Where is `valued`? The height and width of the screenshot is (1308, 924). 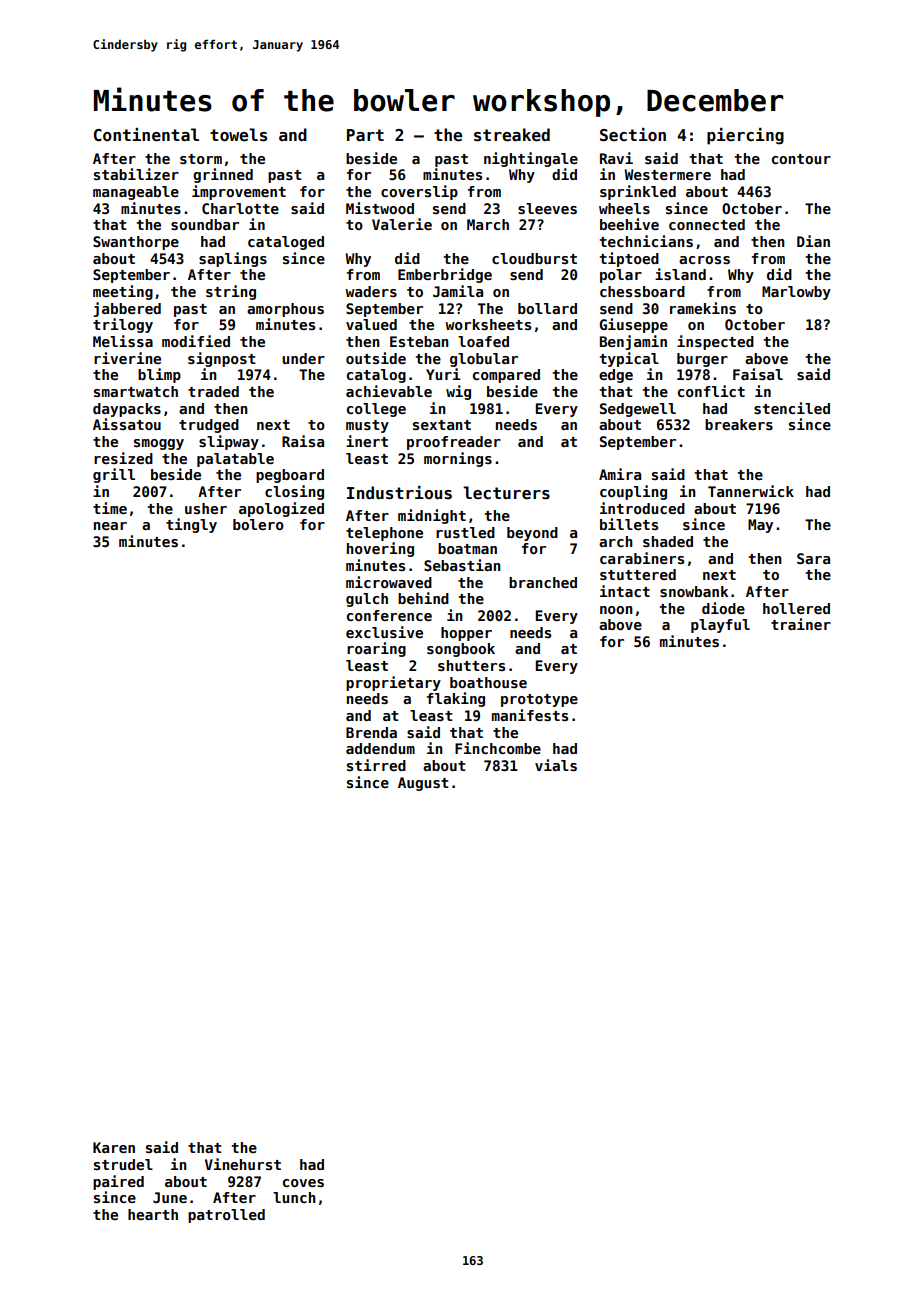 valued is located at coordinates (371, 324).
